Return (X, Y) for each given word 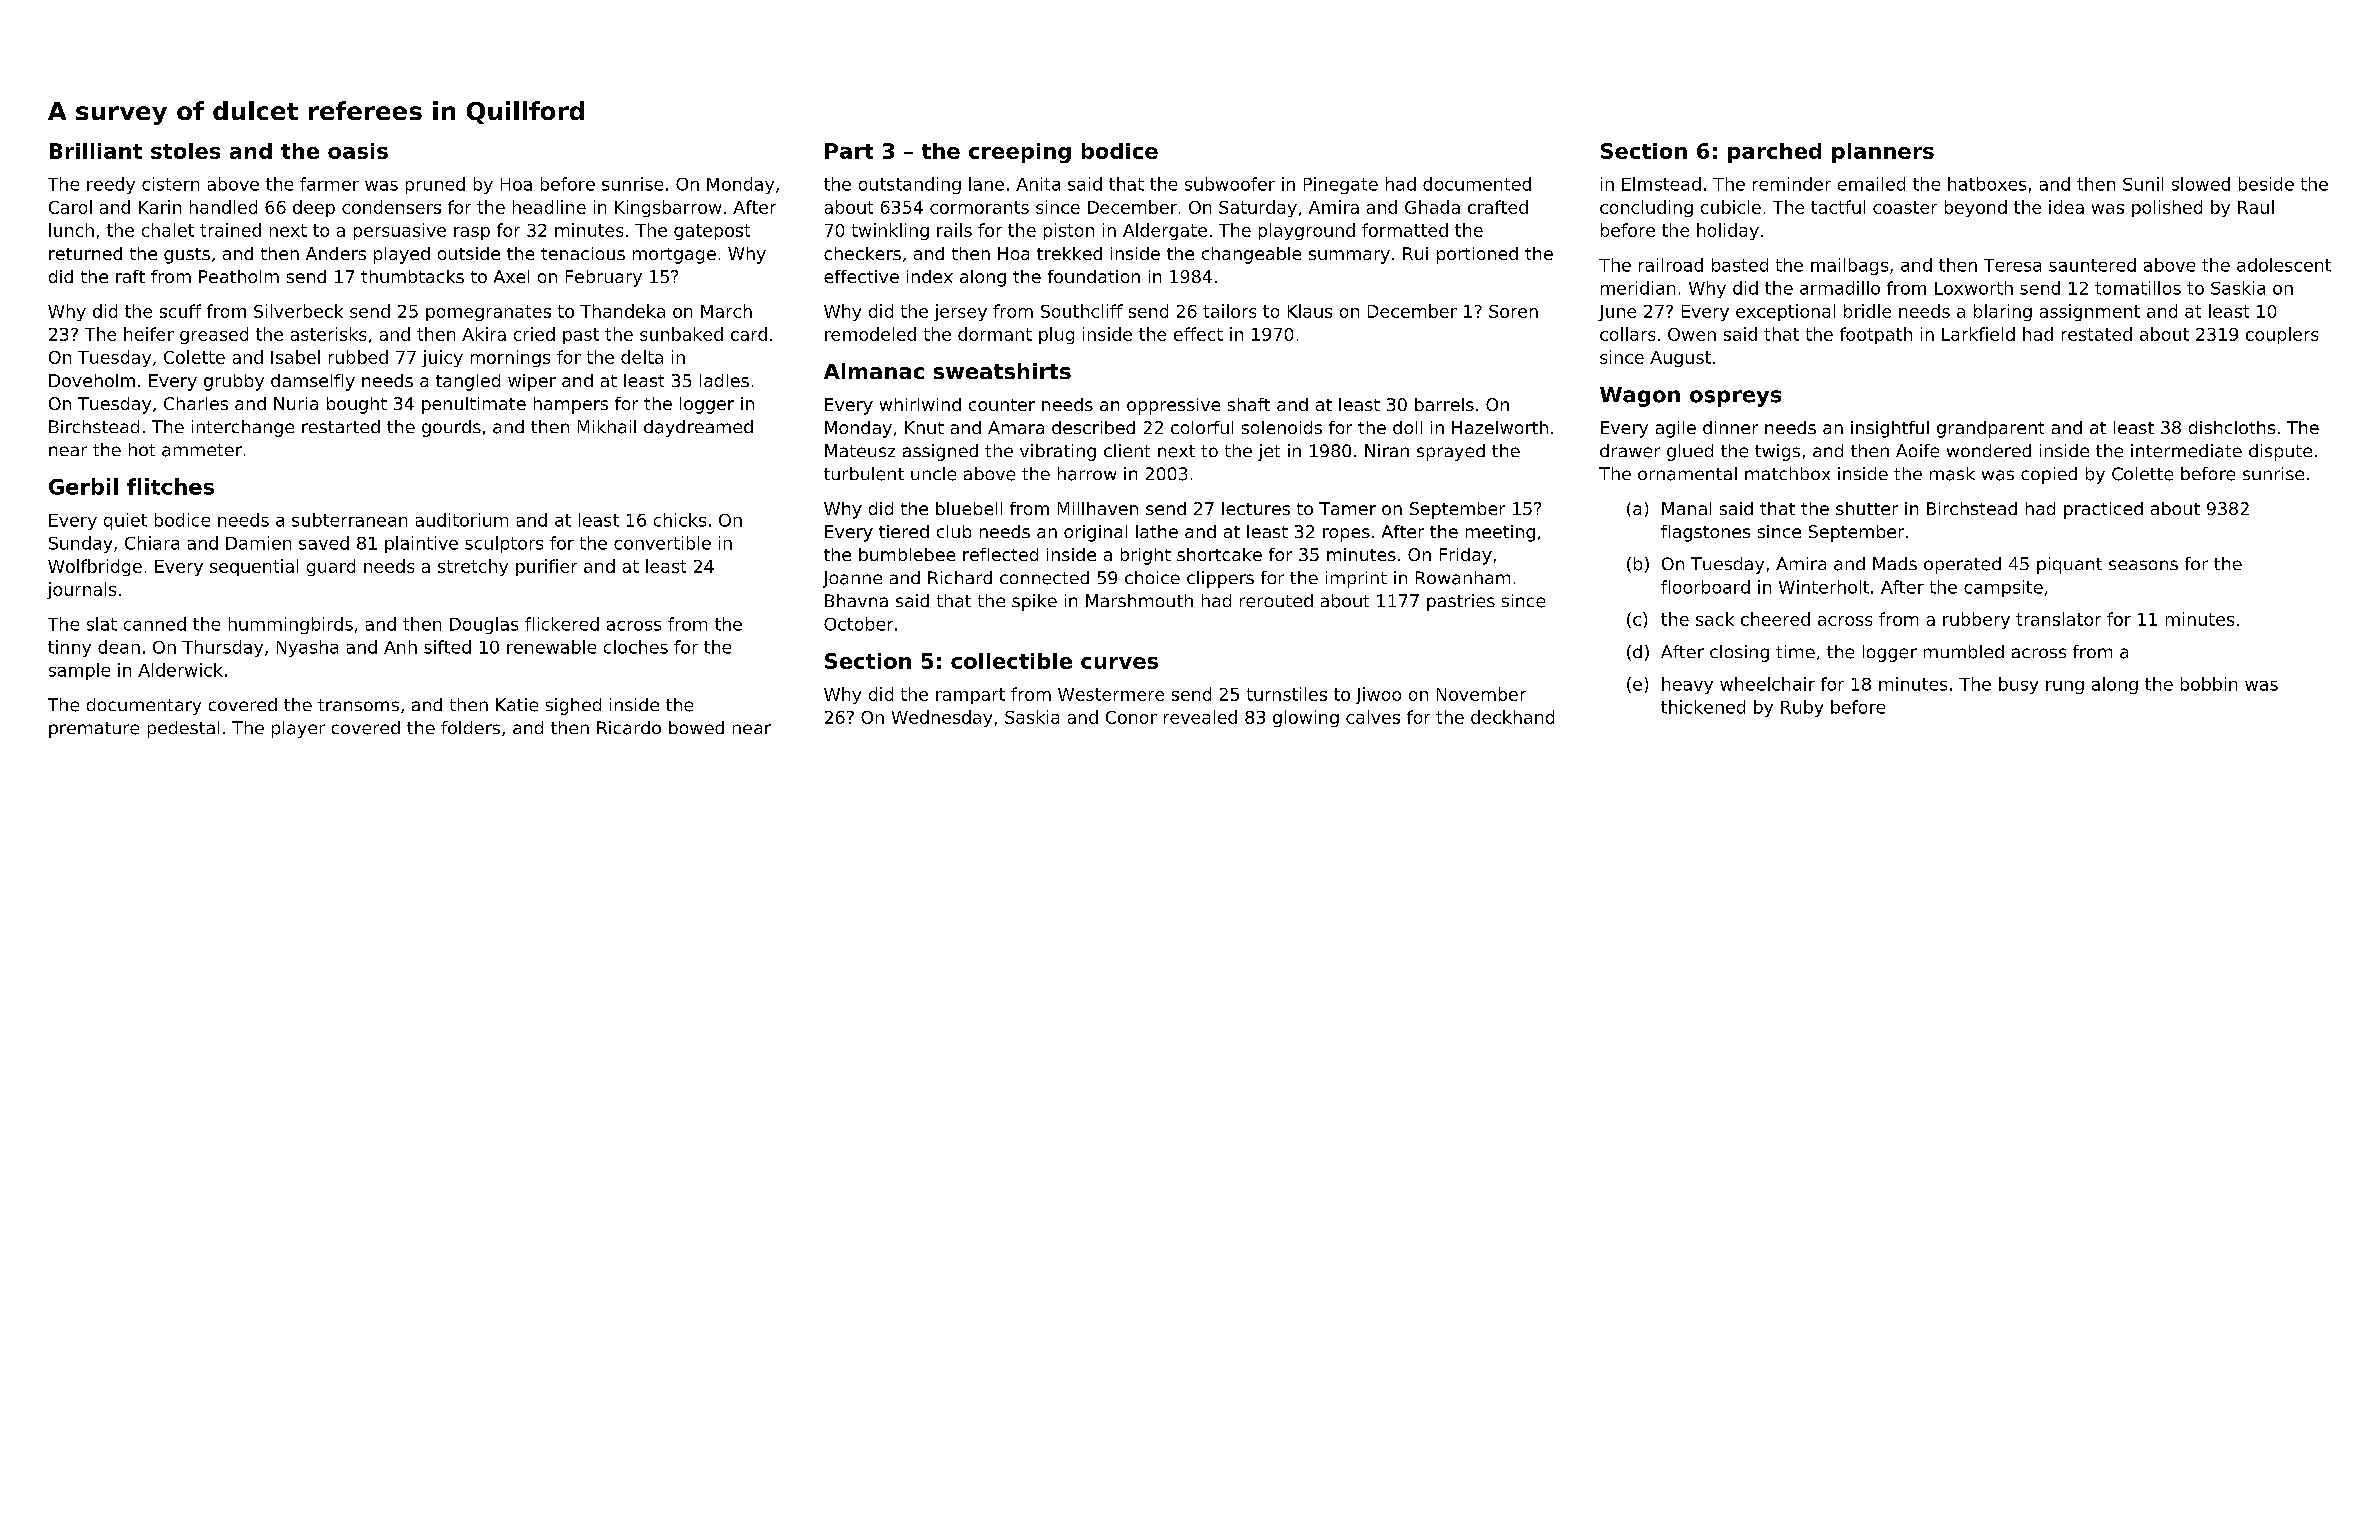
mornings (510, 358)
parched (1774, 153)
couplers (2282, 335)
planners (1883, 153)
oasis (358, 151)
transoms (358, 705)
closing (1739, 653)
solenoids (1282, 427)
